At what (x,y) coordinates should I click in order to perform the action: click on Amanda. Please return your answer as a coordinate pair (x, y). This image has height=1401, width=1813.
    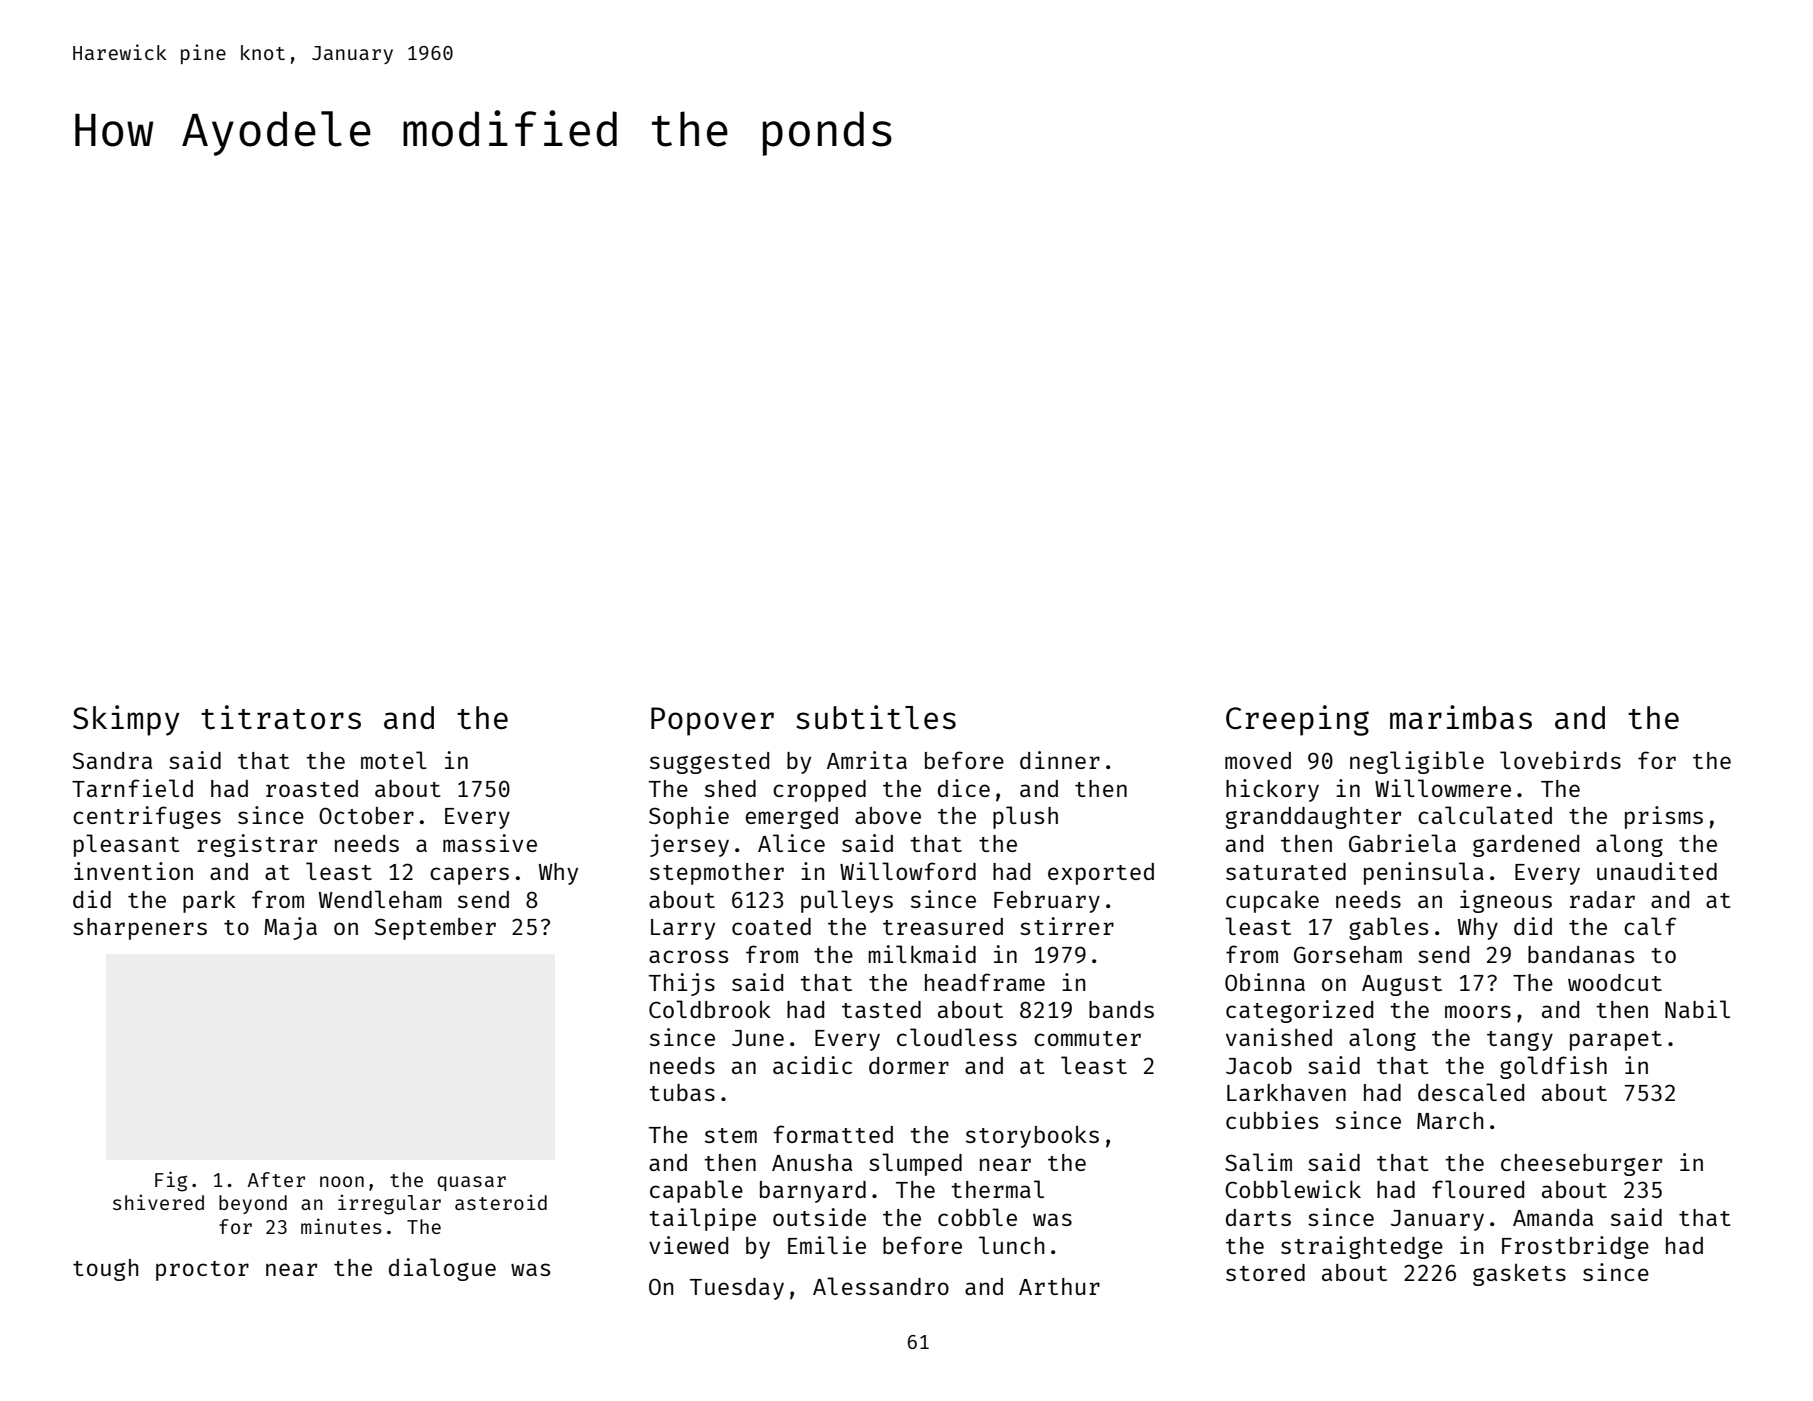
    Looking at the image, I should click on (1553, 1217).
